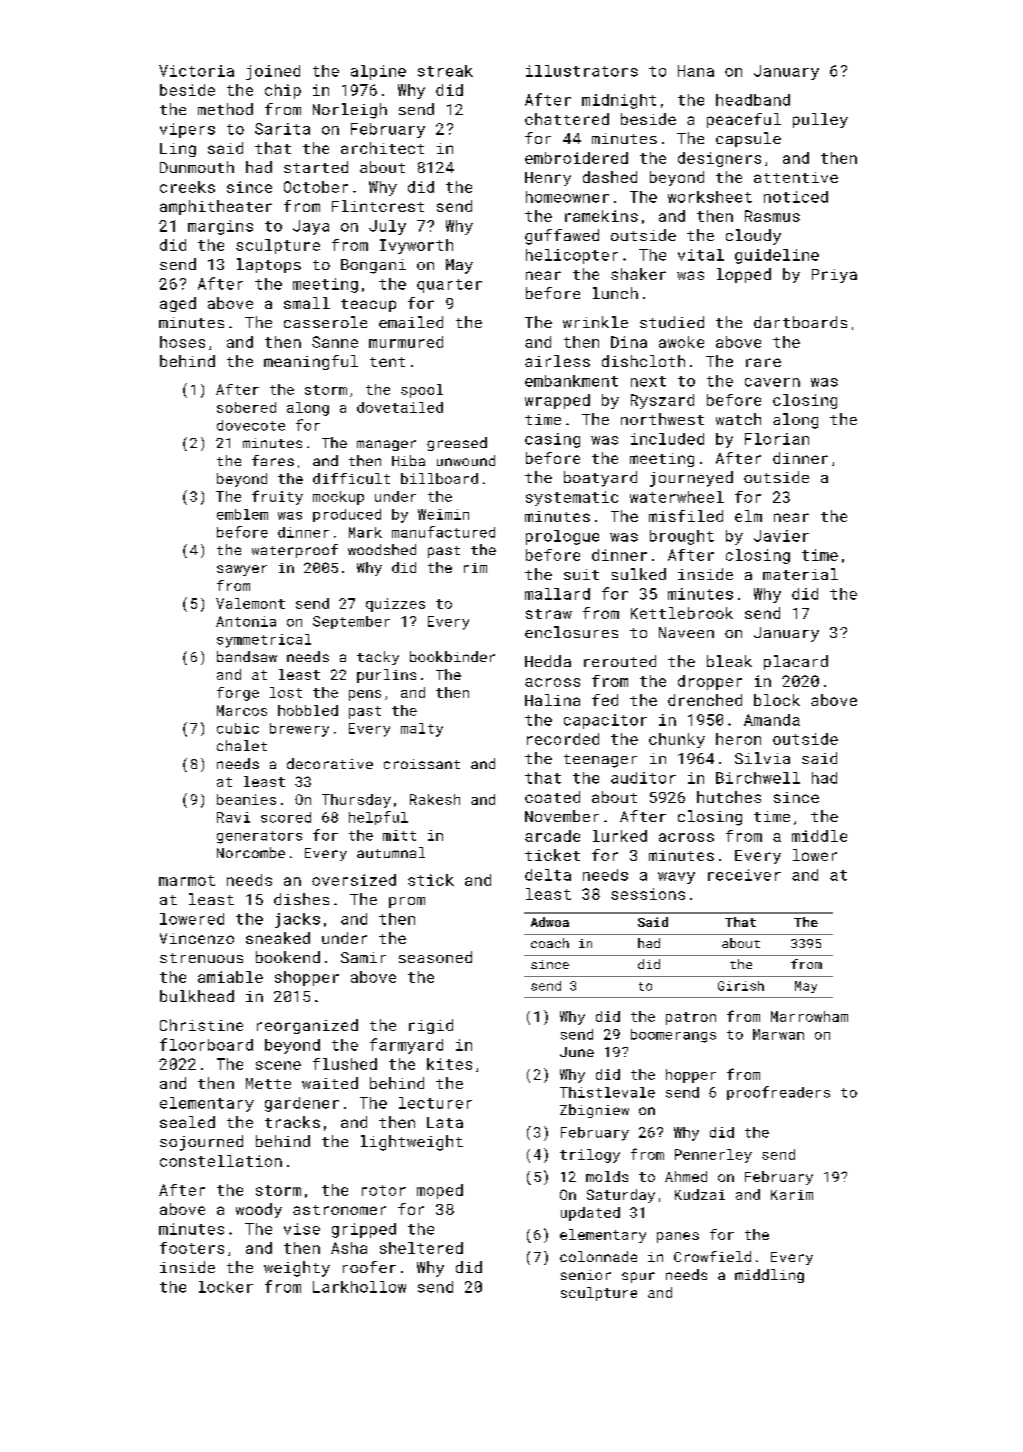 Image resolution: width=1023 pixels, height=1452 pixels. I want to click on quarter, so click(449, 286).
